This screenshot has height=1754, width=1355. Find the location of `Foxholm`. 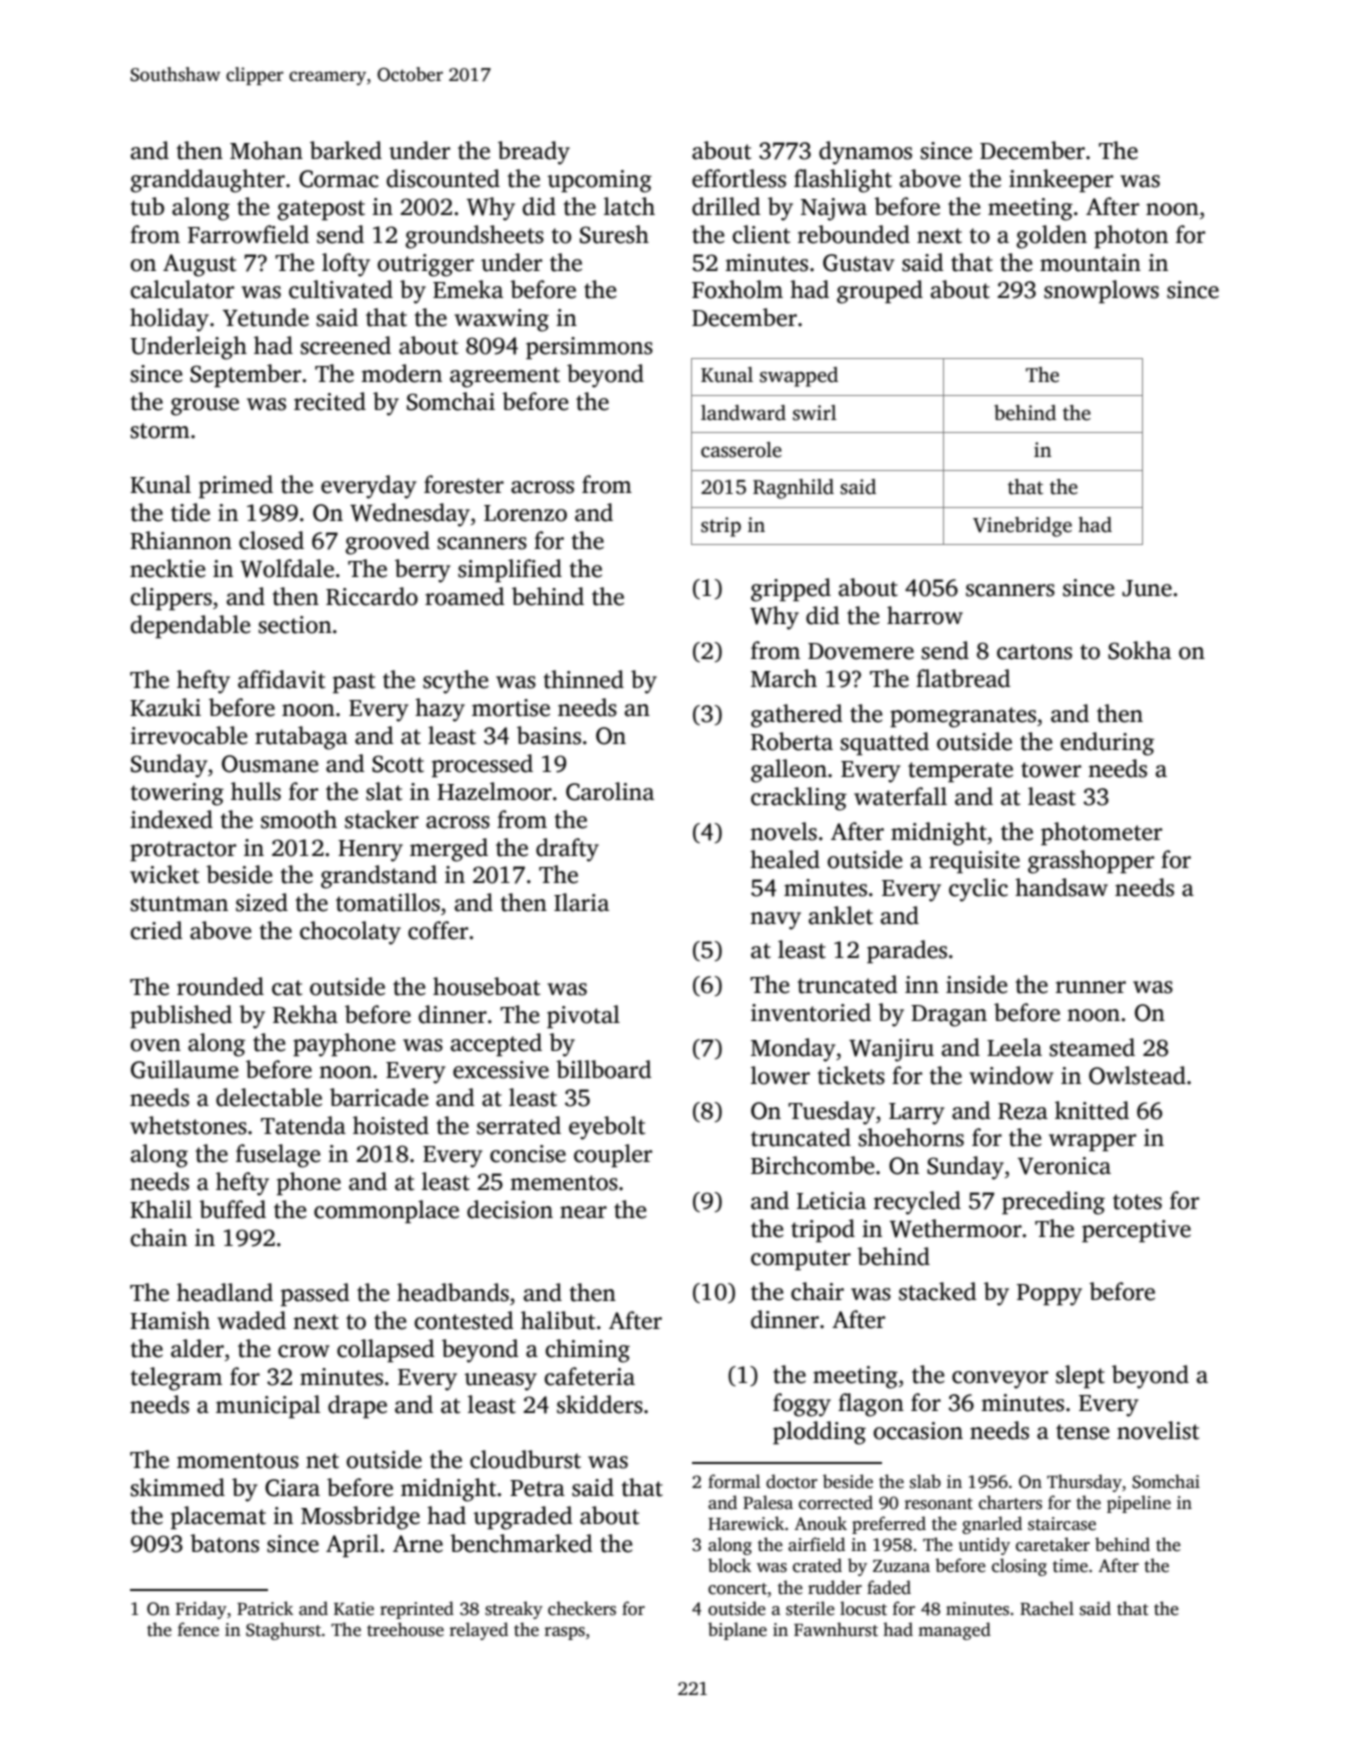

Foxholm is located at coordinates (737, 289).
